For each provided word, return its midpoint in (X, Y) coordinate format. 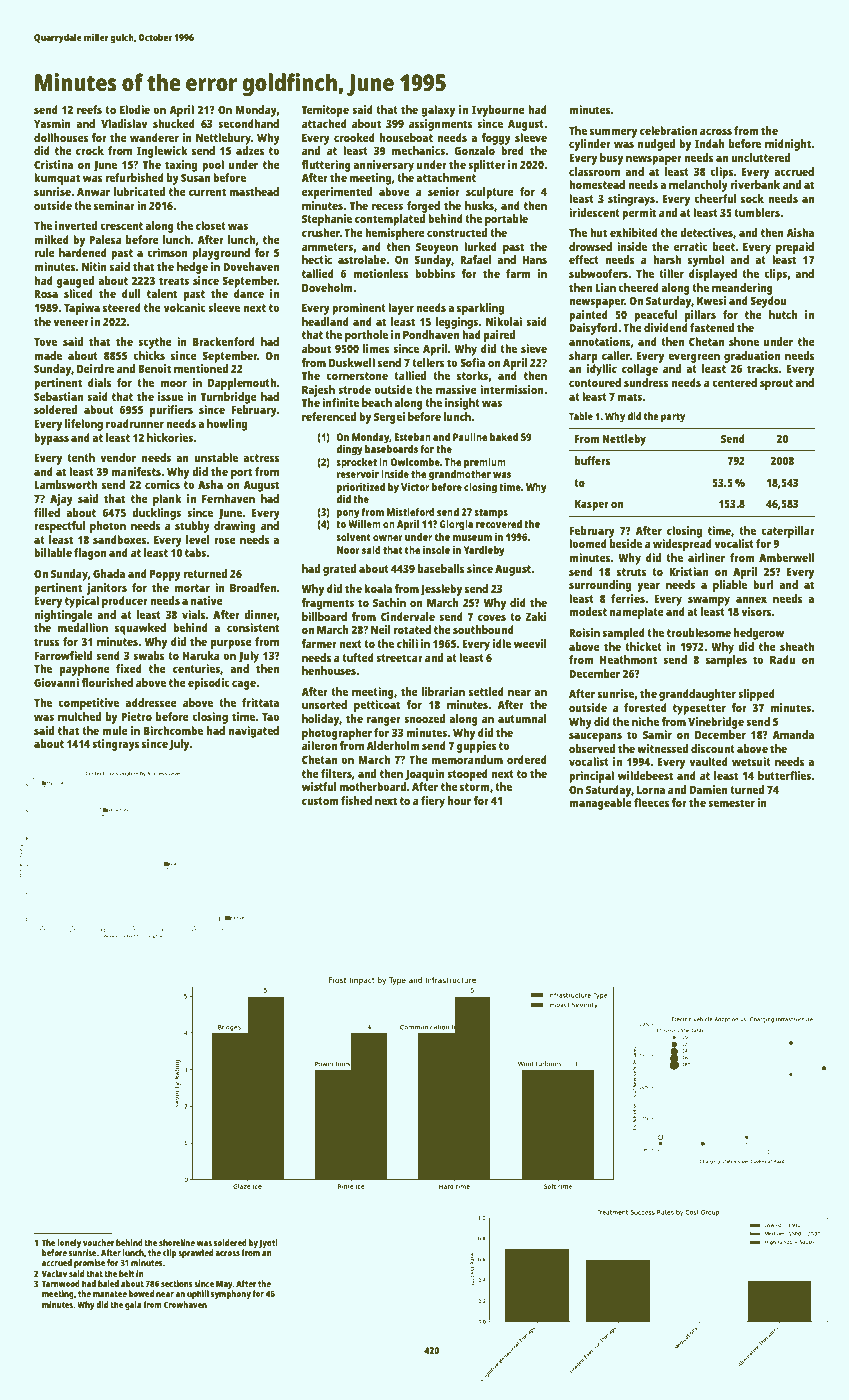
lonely (69, 1243)
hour (459, 800)
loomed (588, 543)
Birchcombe (173, 730)
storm (474, 787)
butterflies (785, 775)
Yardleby (484, 551)
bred (512, 150)
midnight (788, 145)
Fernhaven (228, 498)
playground (221, 254)
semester (731, 803)
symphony (231, 1294)
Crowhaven (185, 1304)
